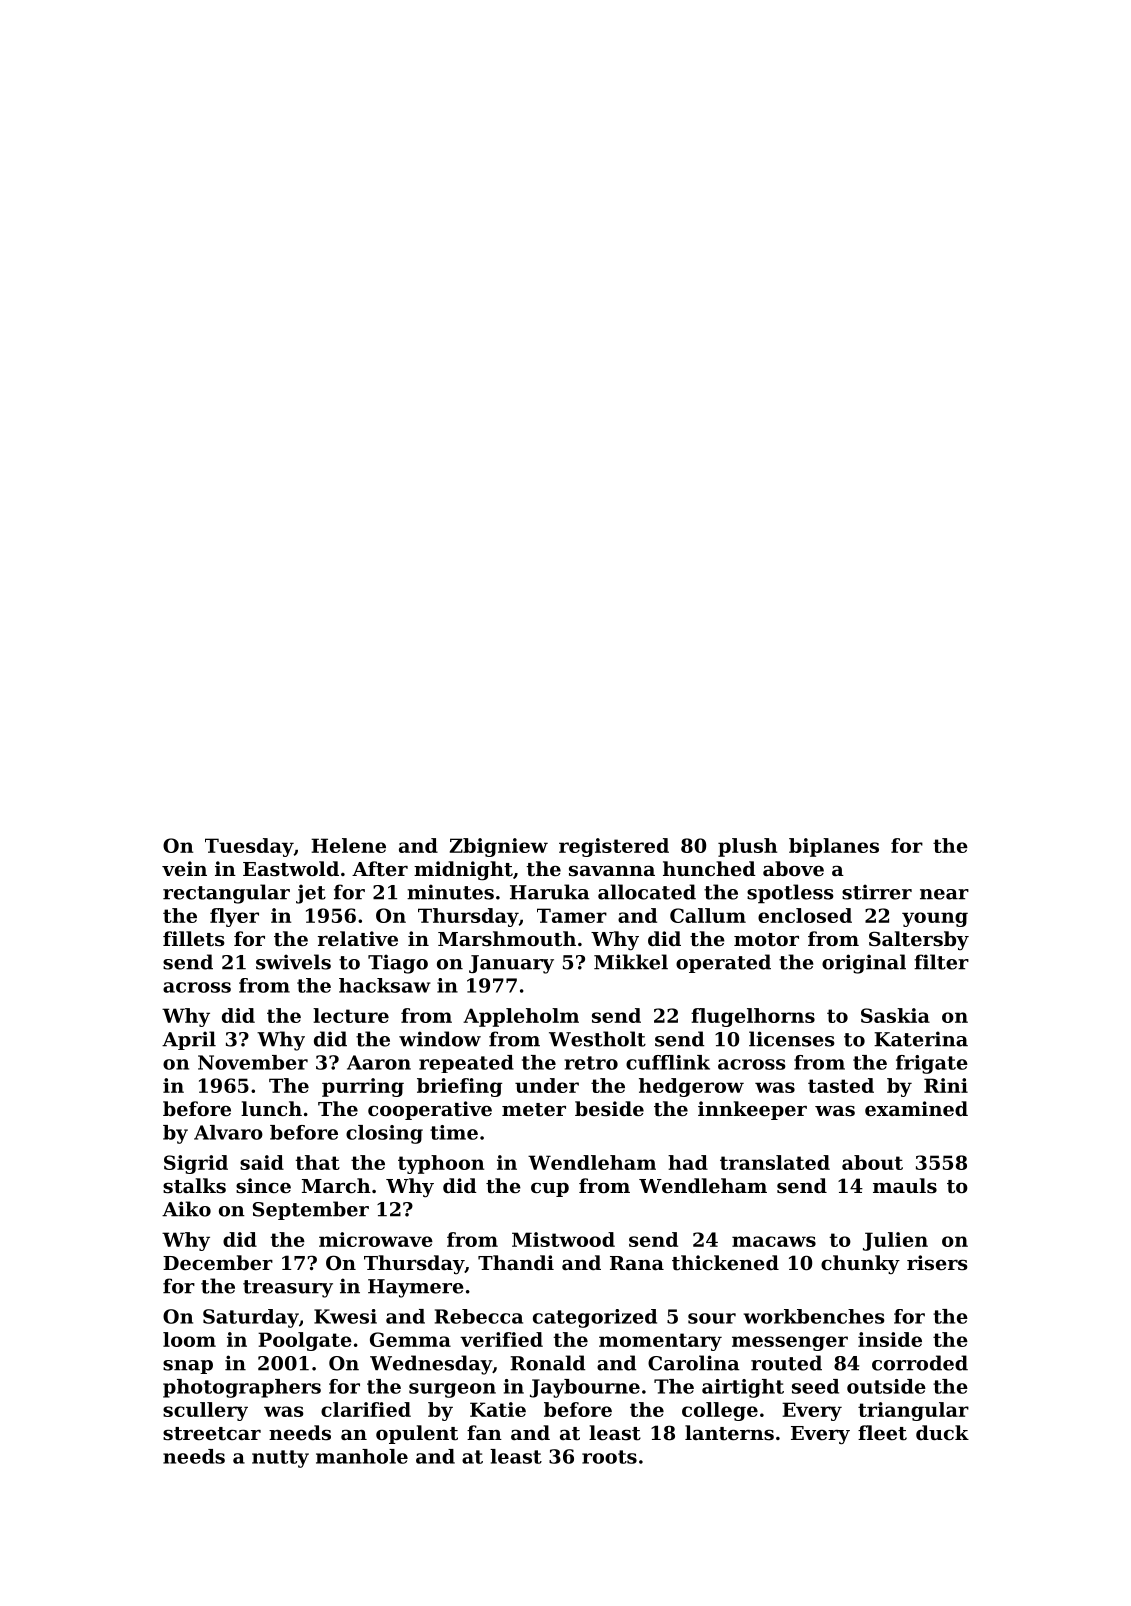  I want to click on thickened, so click(725, 1262).
